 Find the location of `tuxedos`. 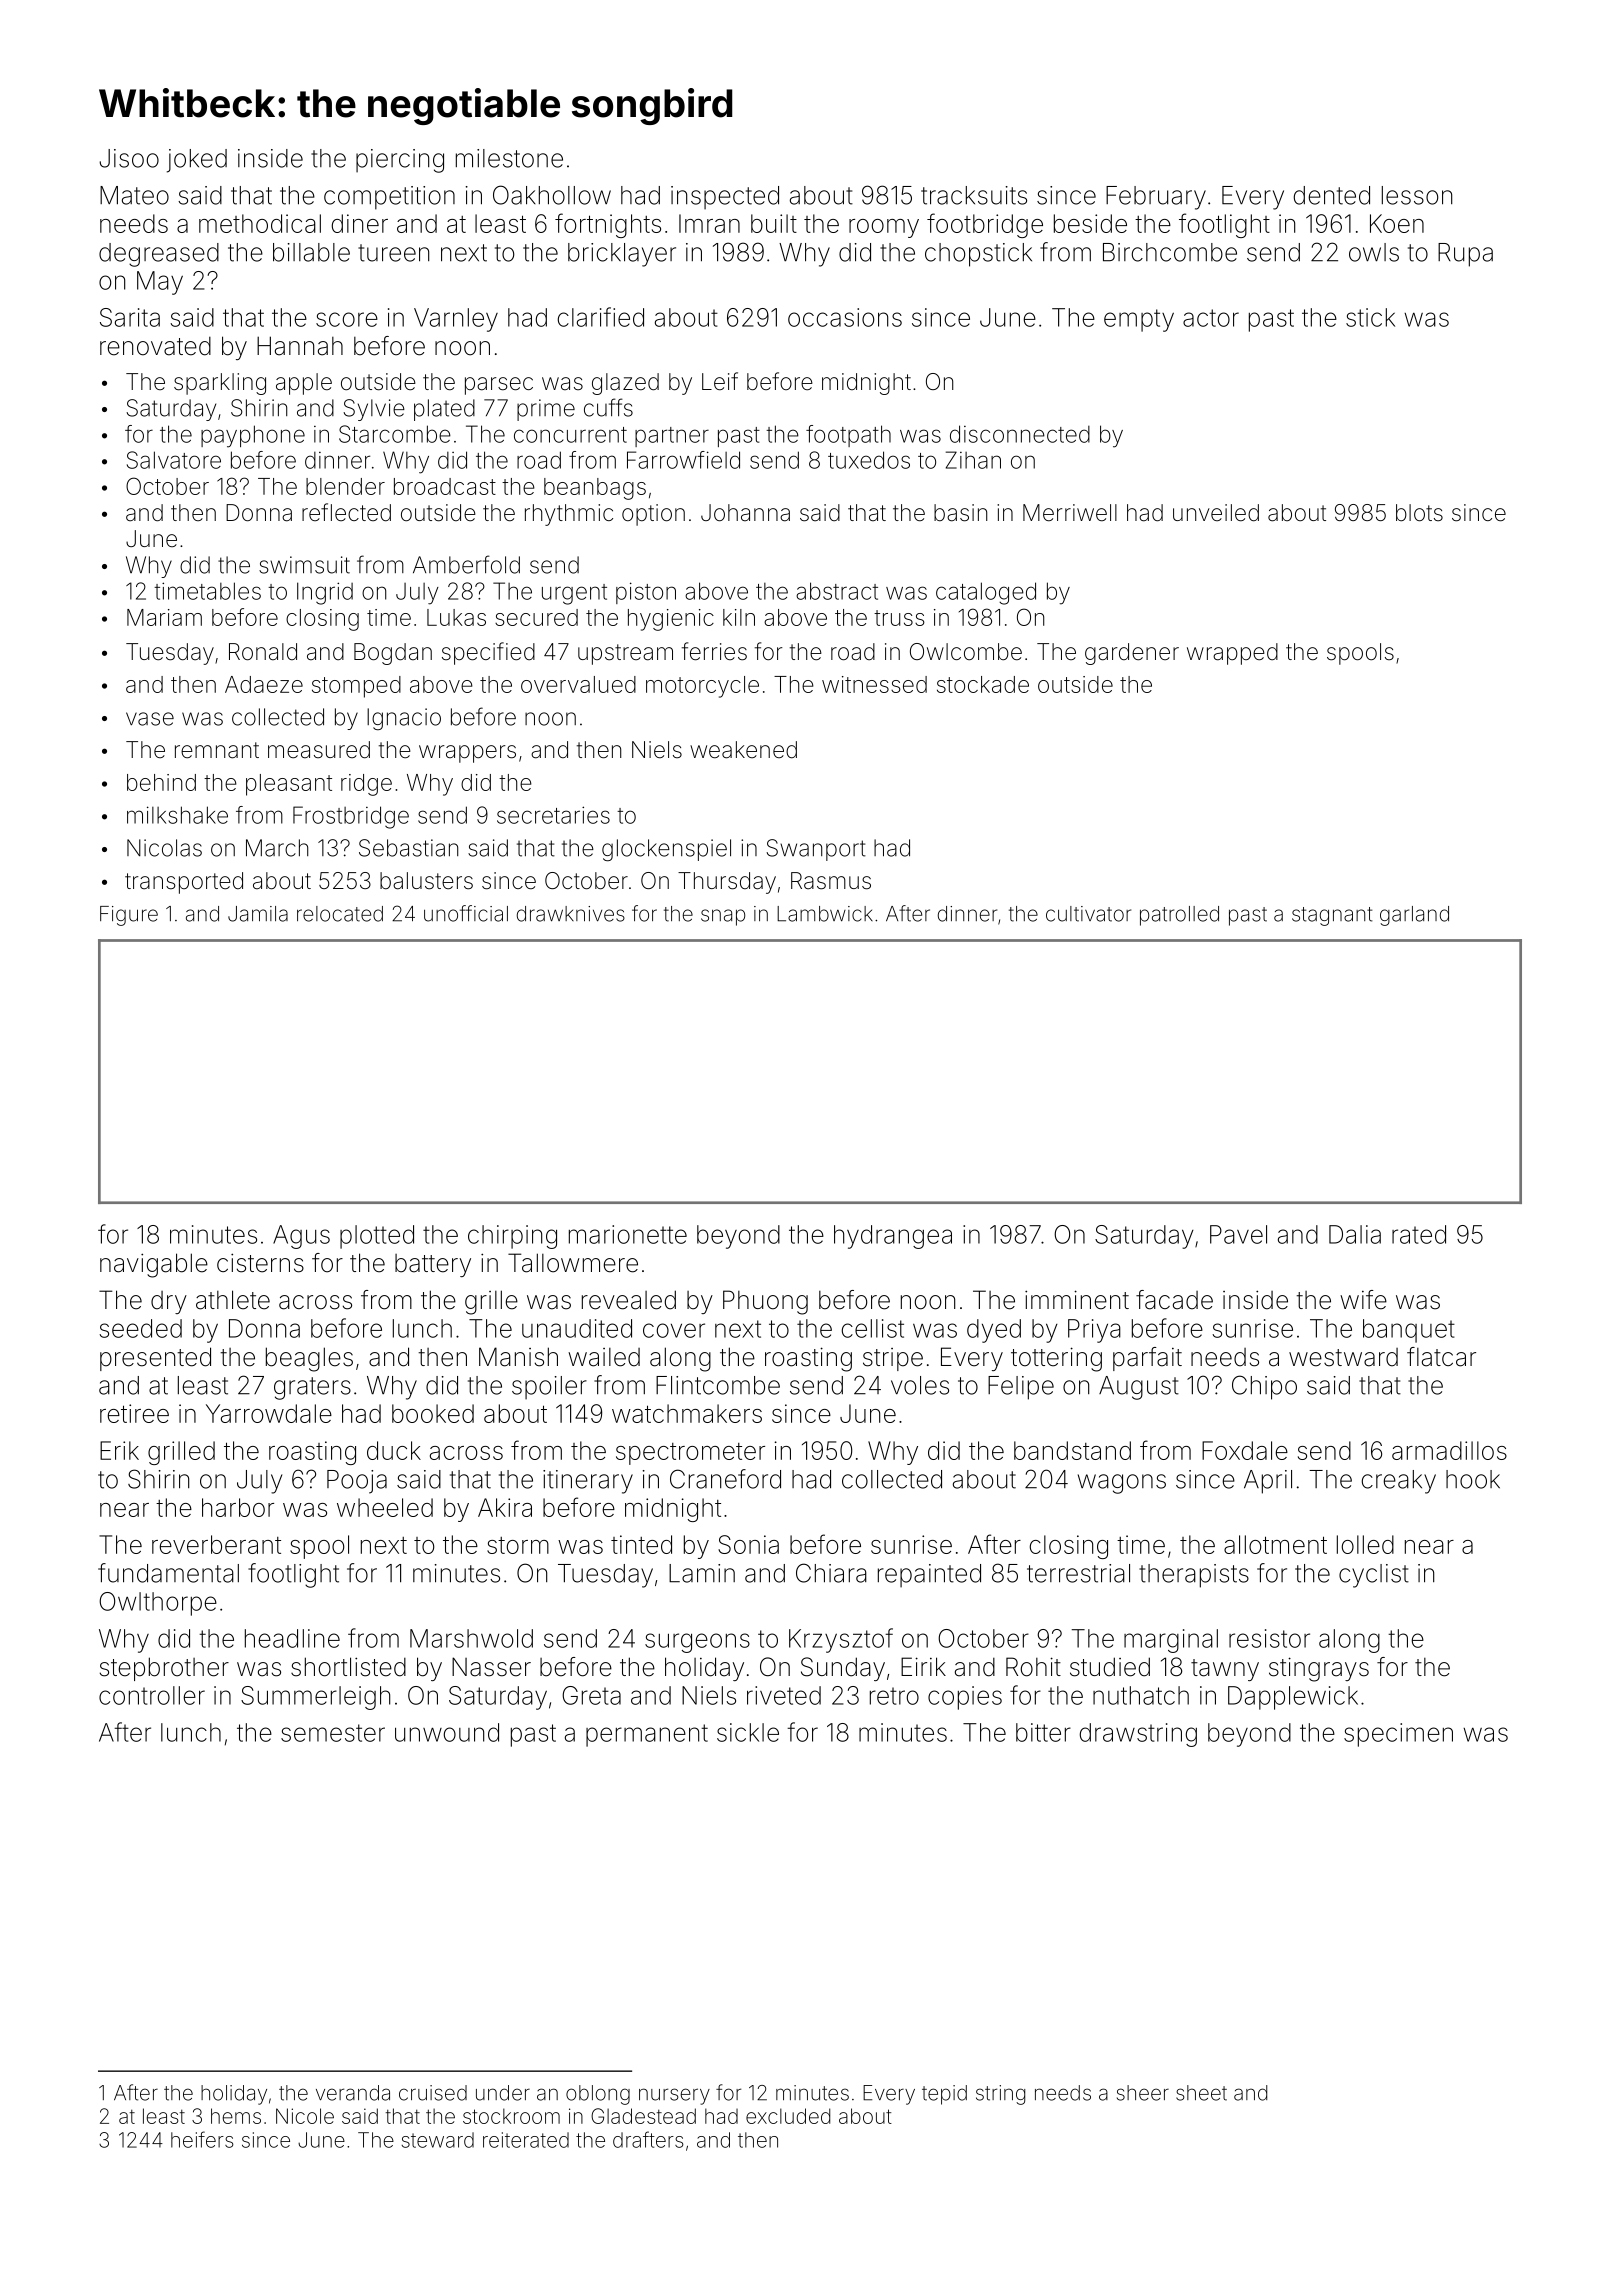

tuxedos is located at coordinates (869, 460).
